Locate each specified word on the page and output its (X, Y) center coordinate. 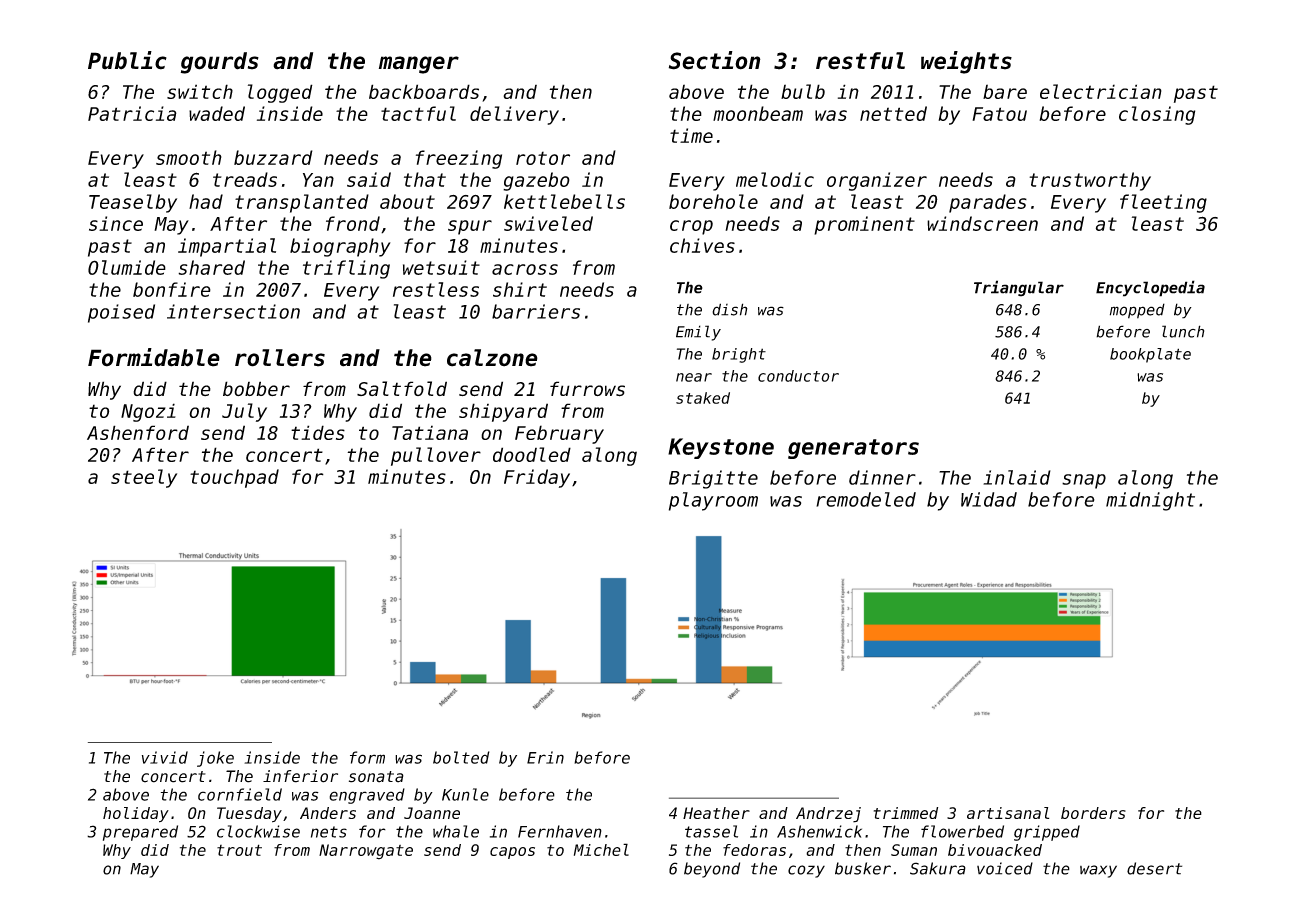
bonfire (172, 289)
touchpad (234, 478)
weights (966, 62)
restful (860, 61)
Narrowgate (366, 852)
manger (419, 65)
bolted (461, 757)
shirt (520, 289)
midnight (1150, 501)
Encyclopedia (1150, 288)
